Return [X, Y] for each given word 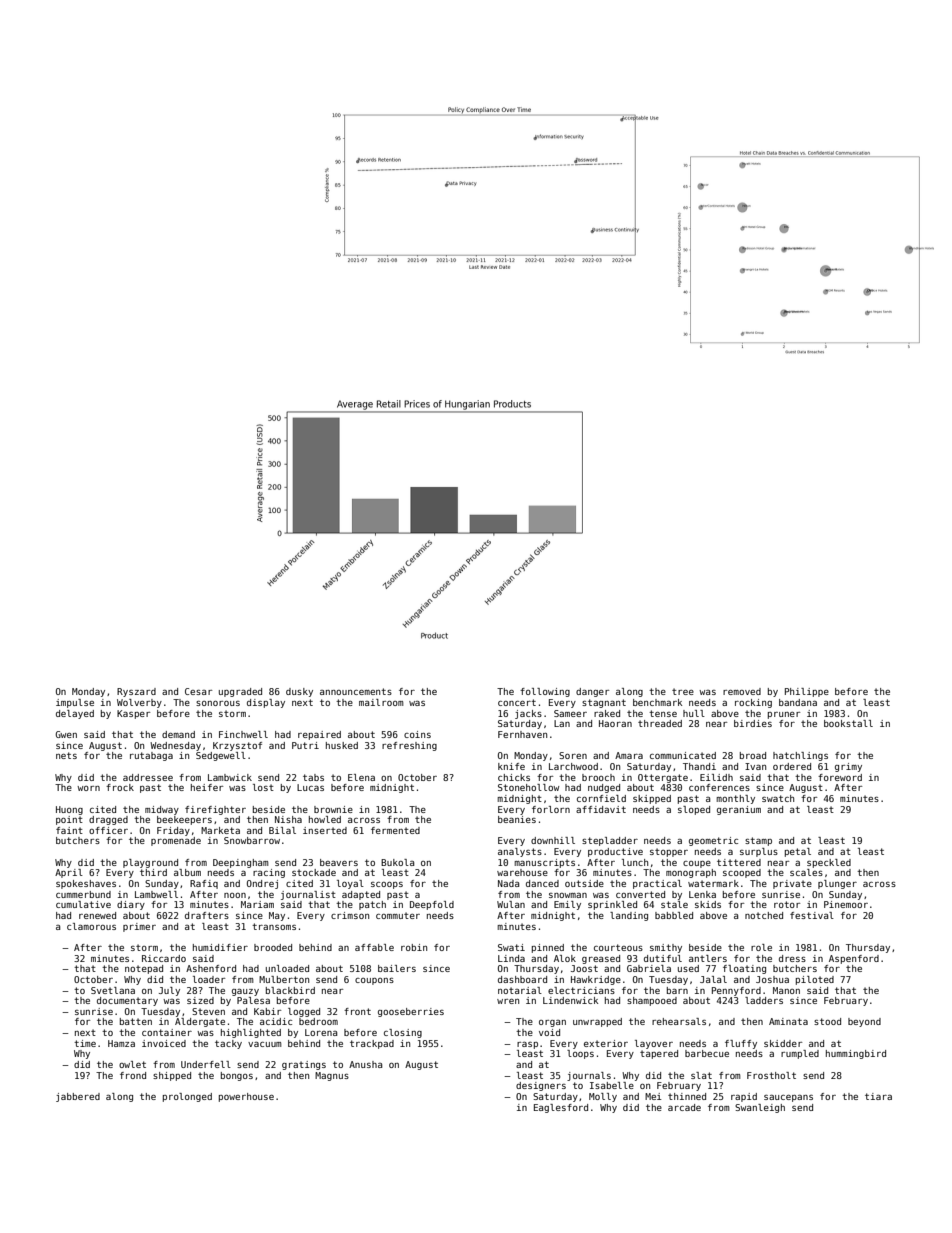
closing [403, 1033]
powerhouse [246, 1097]
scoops [387, 885]
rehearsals [679, 1021]
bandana [798, 702]
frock [120, 787]
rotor [787, 904]
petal [798, 852]
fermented [395, 830]
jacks [528, 714]
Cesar [198, 691]
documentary [127, 1001]
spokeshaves [86, 884]
